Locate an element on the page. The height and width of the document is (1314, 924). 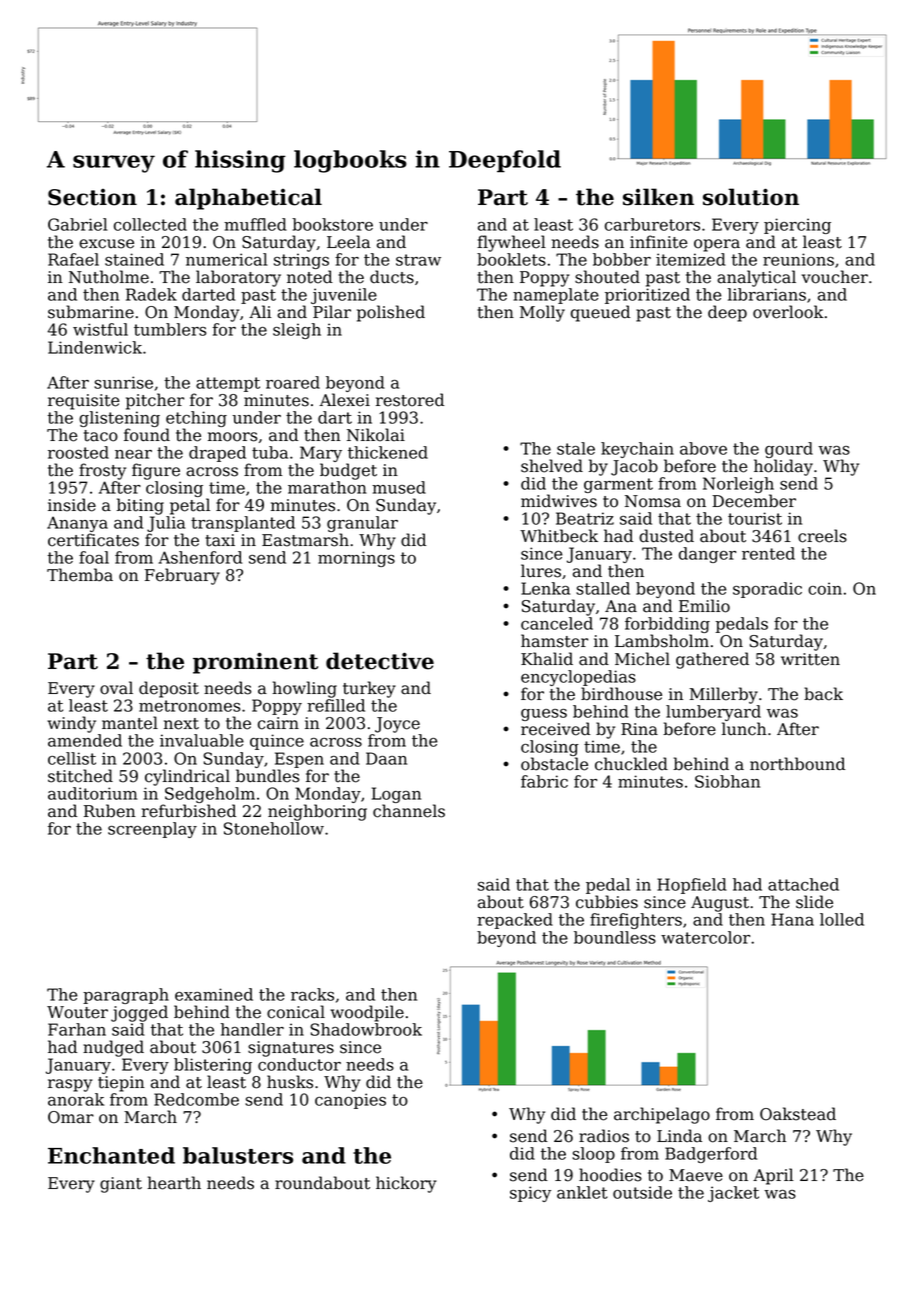
hearth is located at coordinates (174, 1183).
